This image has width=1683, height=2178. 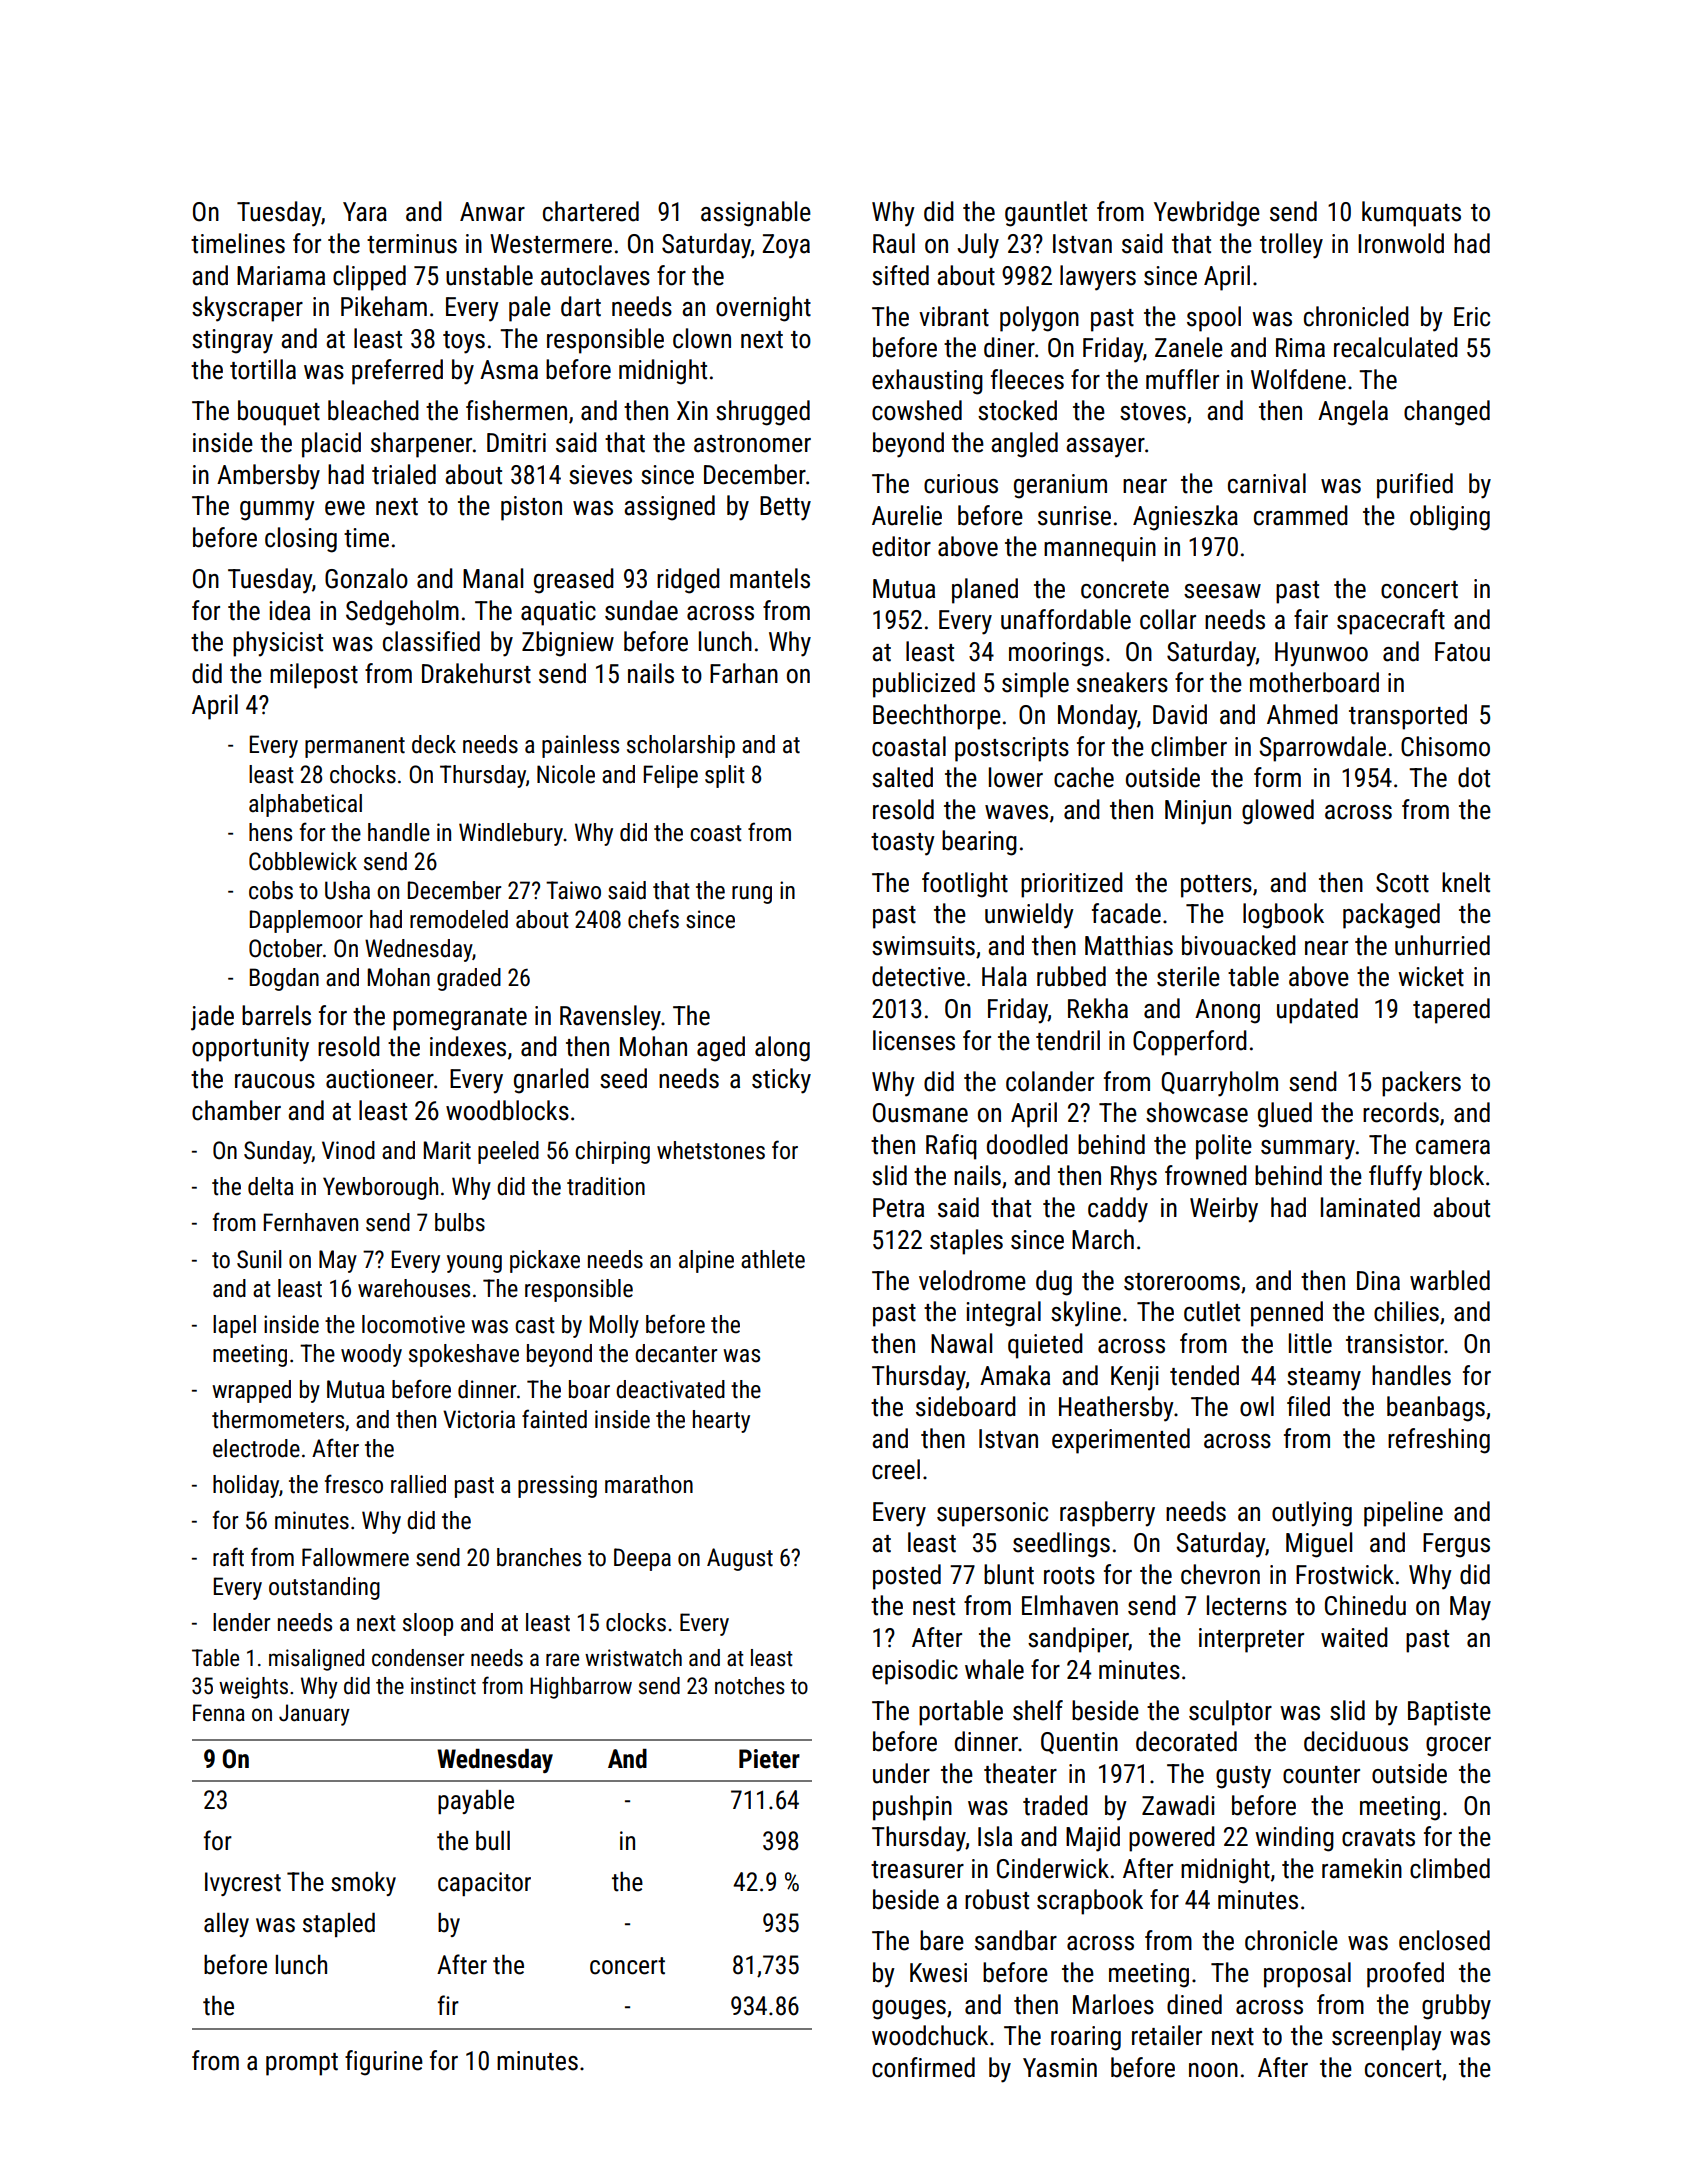 What do you see at coordinates (1401, 243) in the image?
I see `Ironwold` at bounding box center [1401, 243].
